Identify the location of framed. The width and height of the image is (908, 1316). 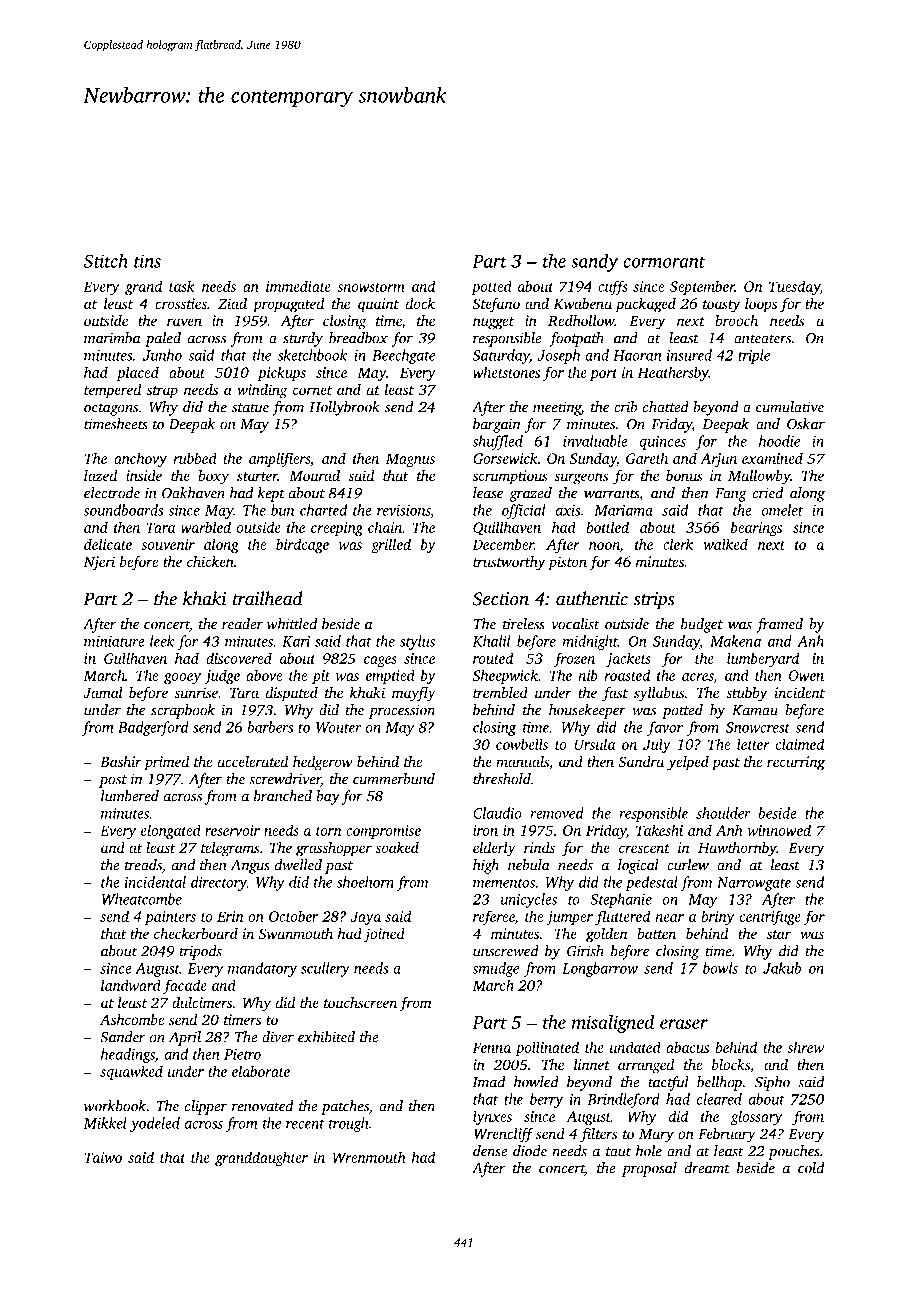
(779, 625).
